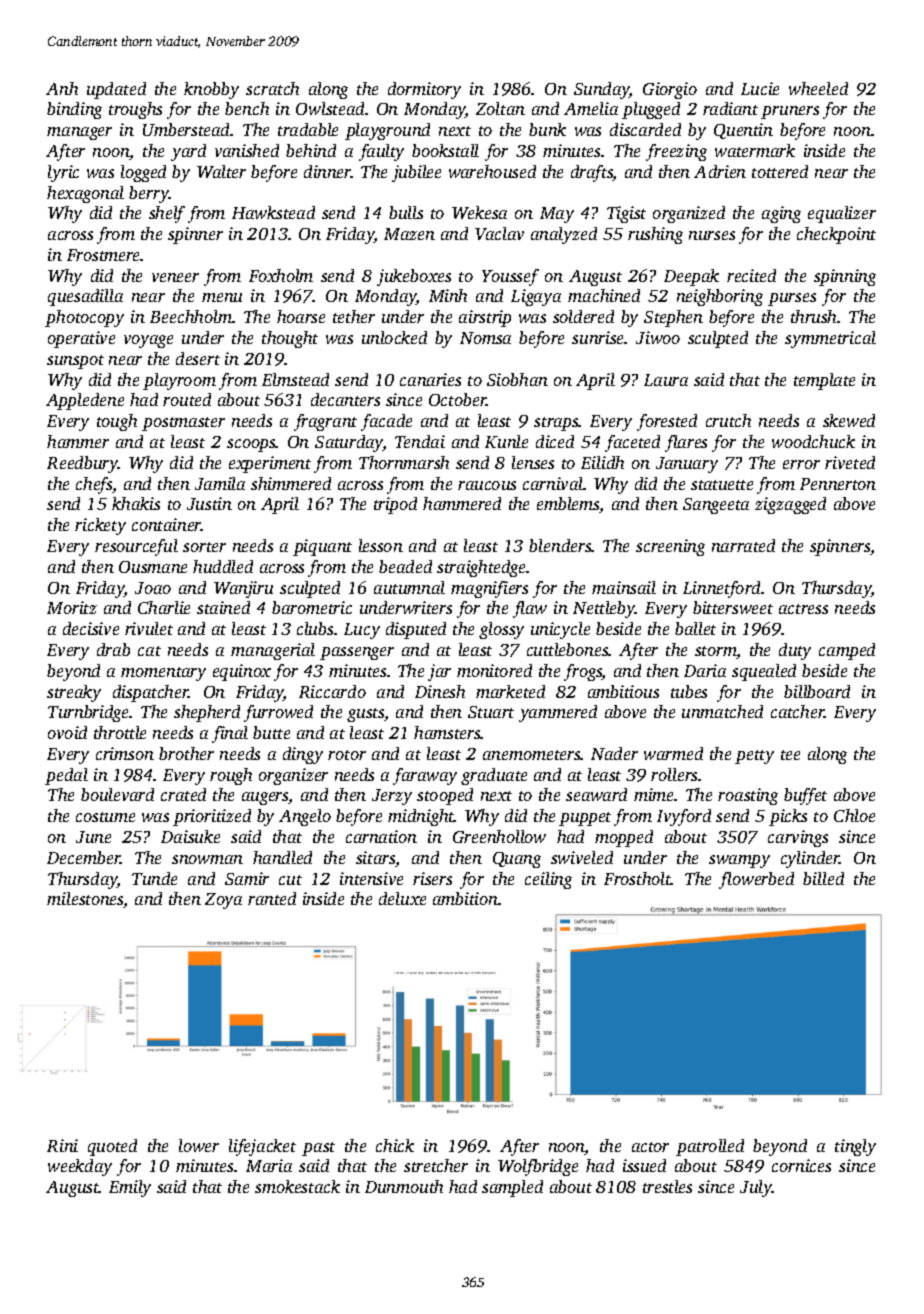 Image resolution: width=924 pixels, height=1314 pixels. Describe the element at coordinates (720, 297) in the screenshot. I see `neighboring` at that location.
